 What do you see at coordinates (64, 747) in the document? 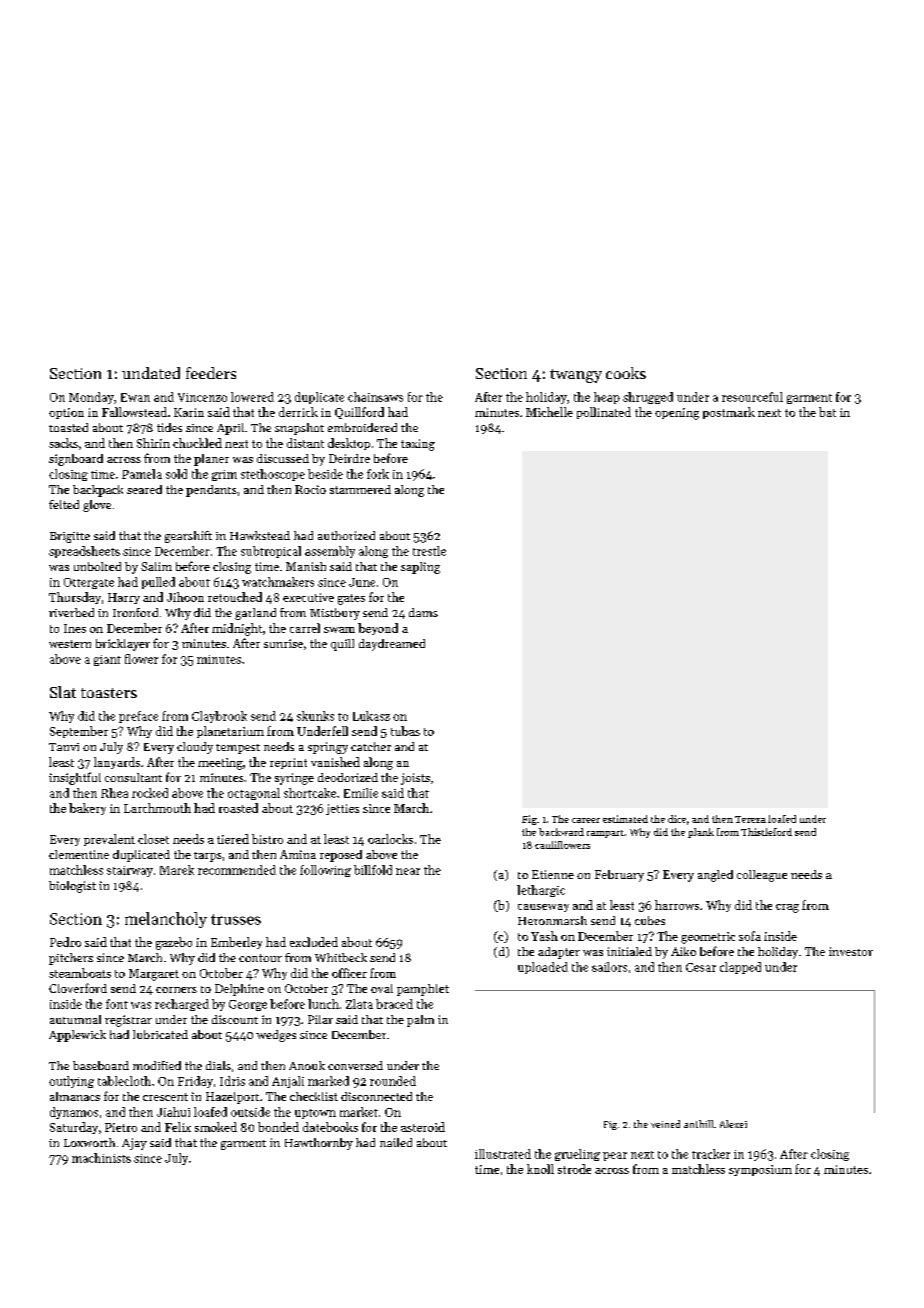
I see `Tanvi` at bounding box center [64, 747].
